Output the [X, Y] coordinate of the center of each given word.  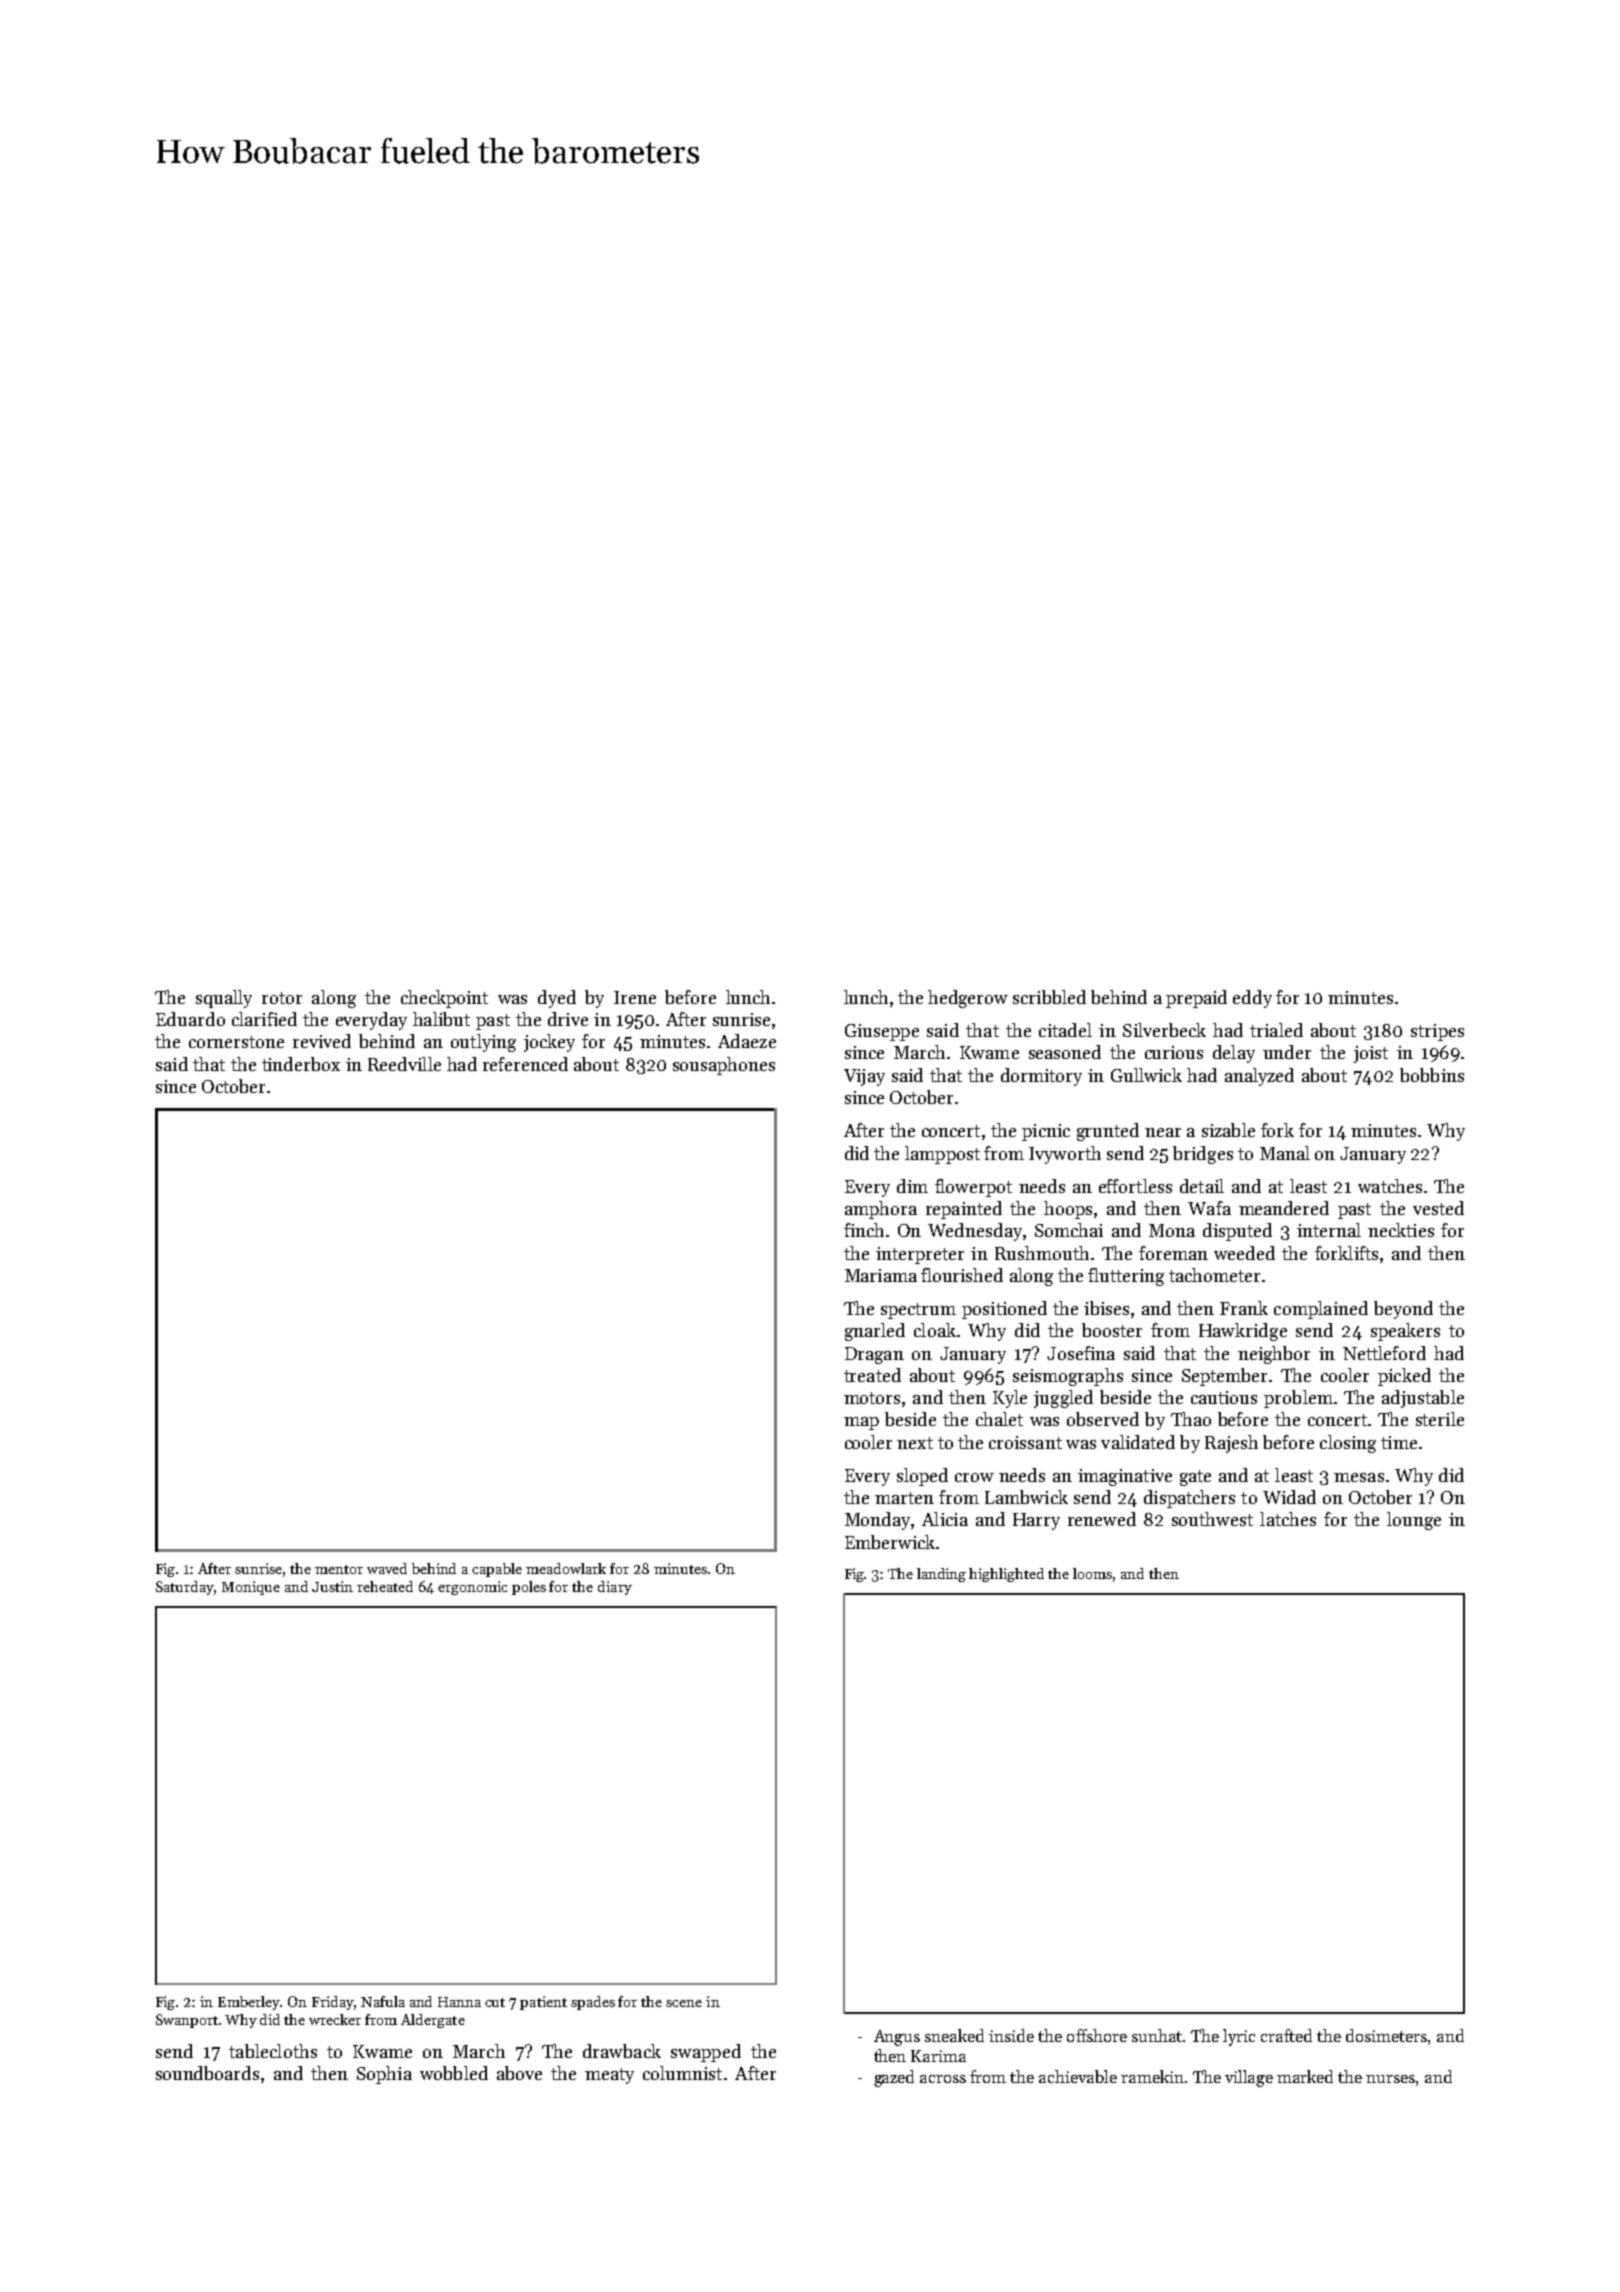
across [943, 2079]
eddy [1252, 999]
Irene [635, 997]
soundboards [207, 2073]
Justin [332, 1586]
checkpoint [444, 999]
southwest [1212, 1519]
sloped [922, 1477]
